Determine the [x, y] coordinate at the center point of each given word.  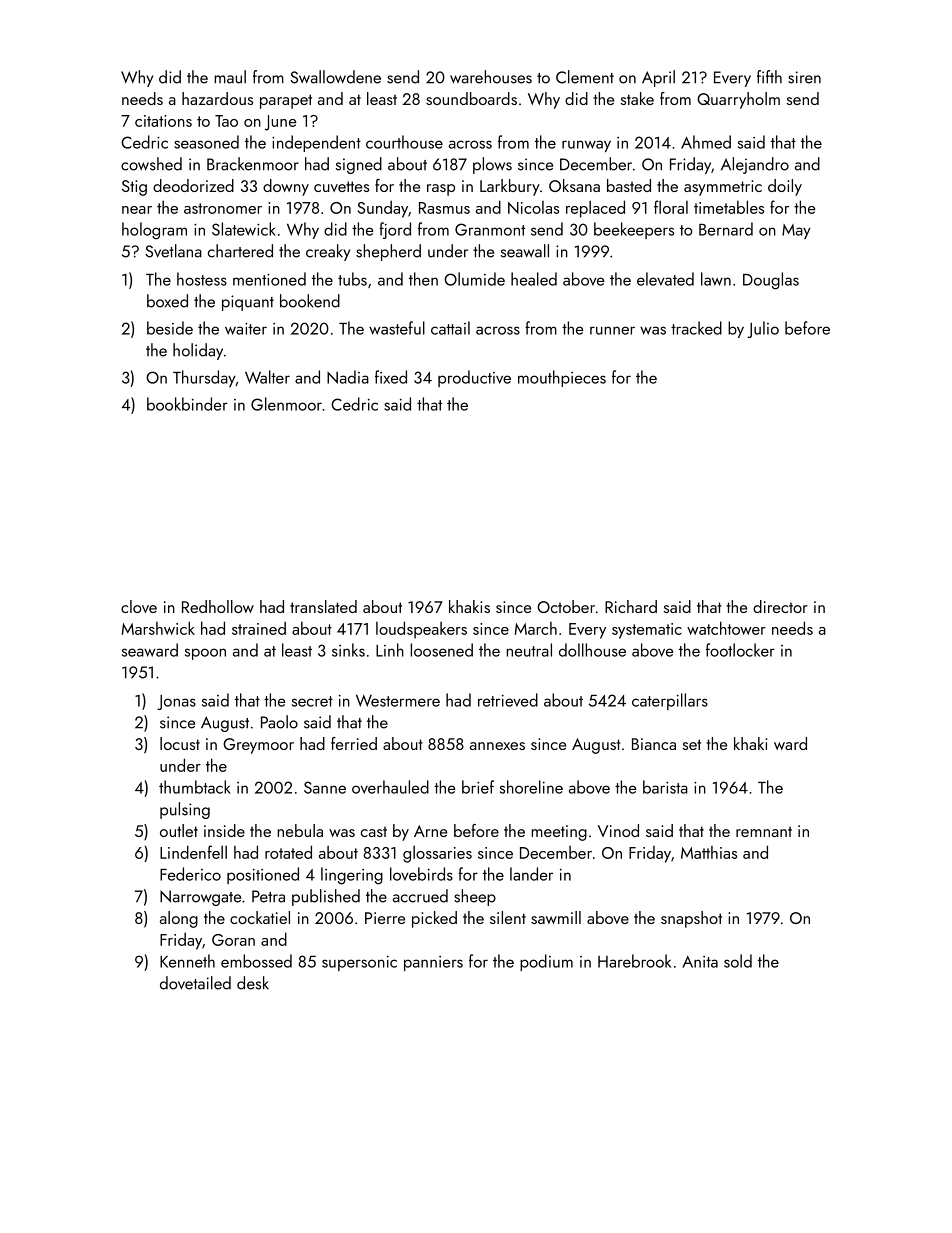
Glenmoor [286, 404]
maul [230, 77]
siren [804, 77]
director [780, 606]
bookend [310, 301]
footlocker [740, 650]
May [796, 231]
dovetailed [195, 983]
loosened [441, 650]
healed [534, 279]
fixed [391, 377]
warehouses [491, 77]
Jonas [176, 702]
